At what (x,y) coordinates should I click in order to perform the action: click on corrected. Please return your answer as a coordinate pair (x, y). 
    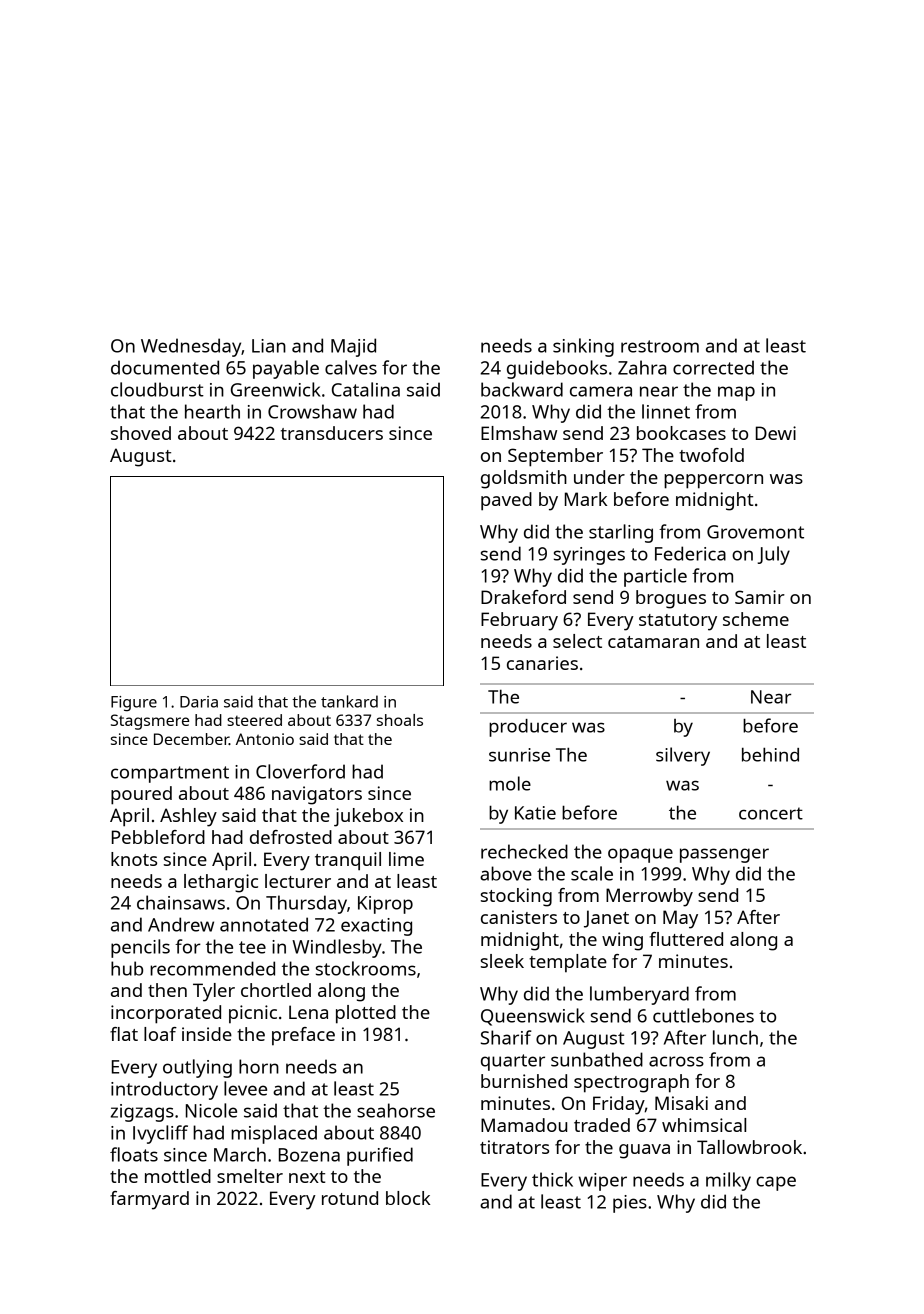
    Looking at the image, I should click on (713, 367).
